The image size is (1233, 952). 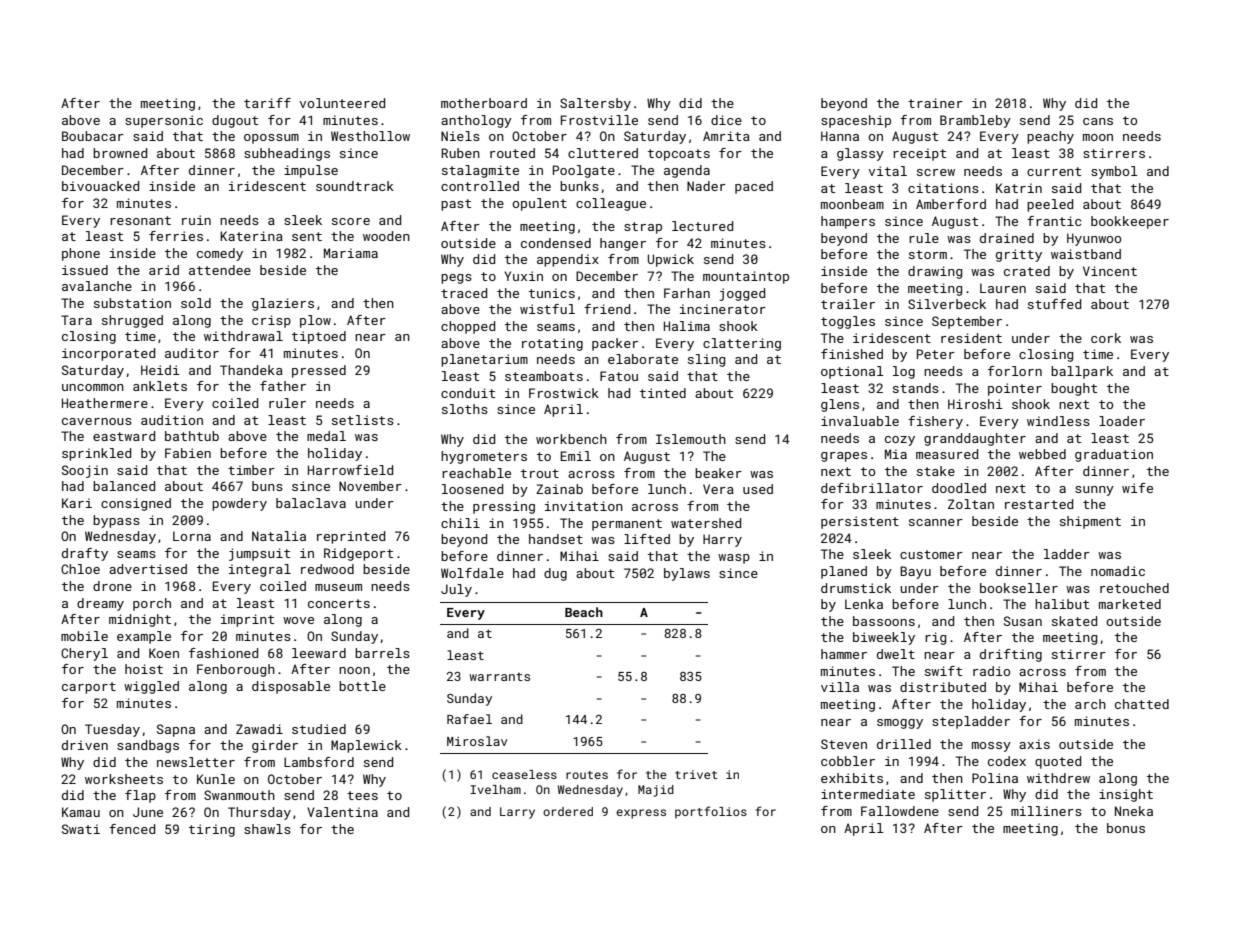 I want to click on Beach, so click(x=584, y=612).
